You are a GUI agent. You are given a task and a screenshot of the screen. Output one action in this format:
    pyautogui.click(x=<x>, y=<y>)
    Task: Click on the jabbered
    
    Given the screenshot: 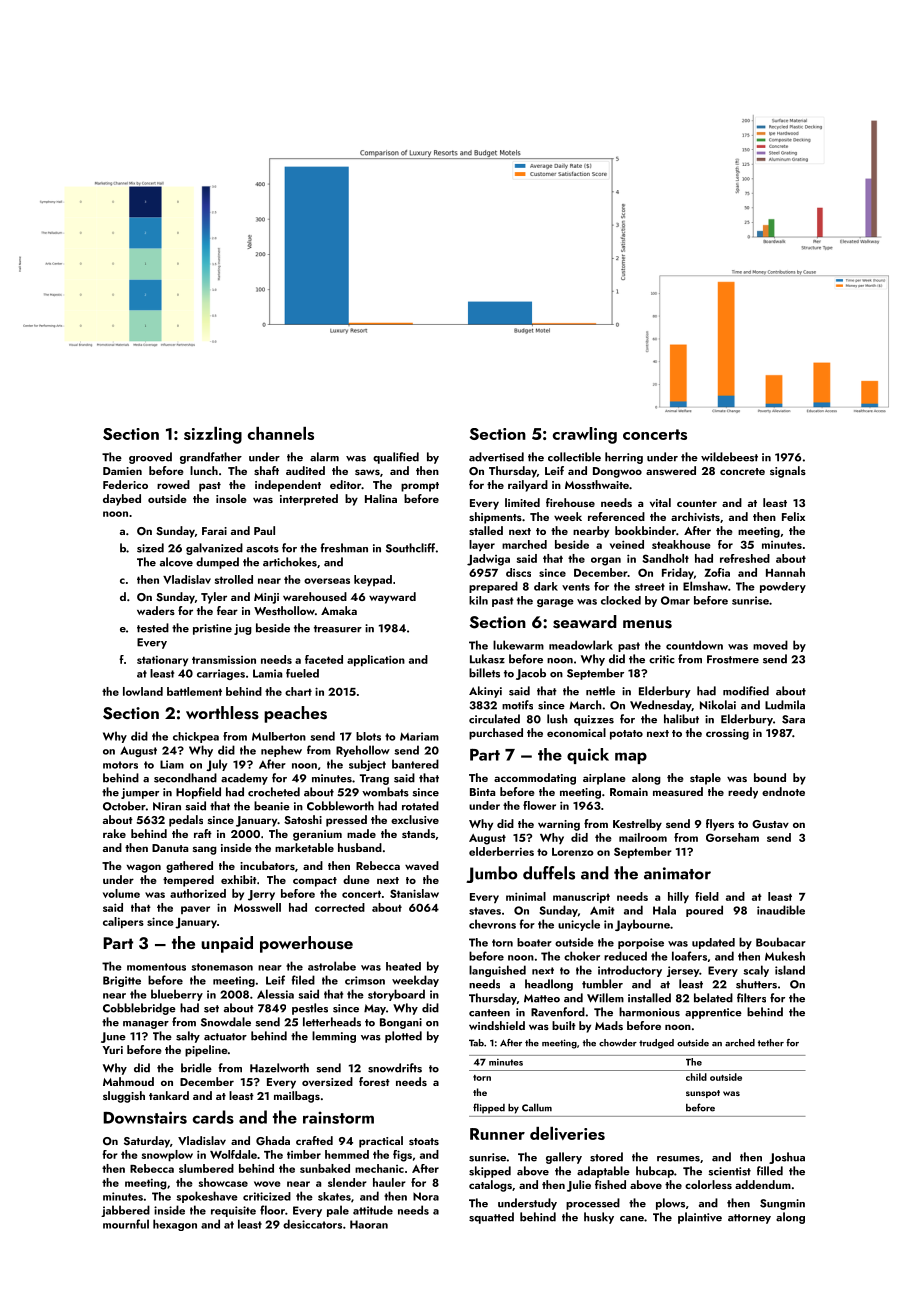 What is the action you would take?
    pyautogui.click(x=125, y=1211)
